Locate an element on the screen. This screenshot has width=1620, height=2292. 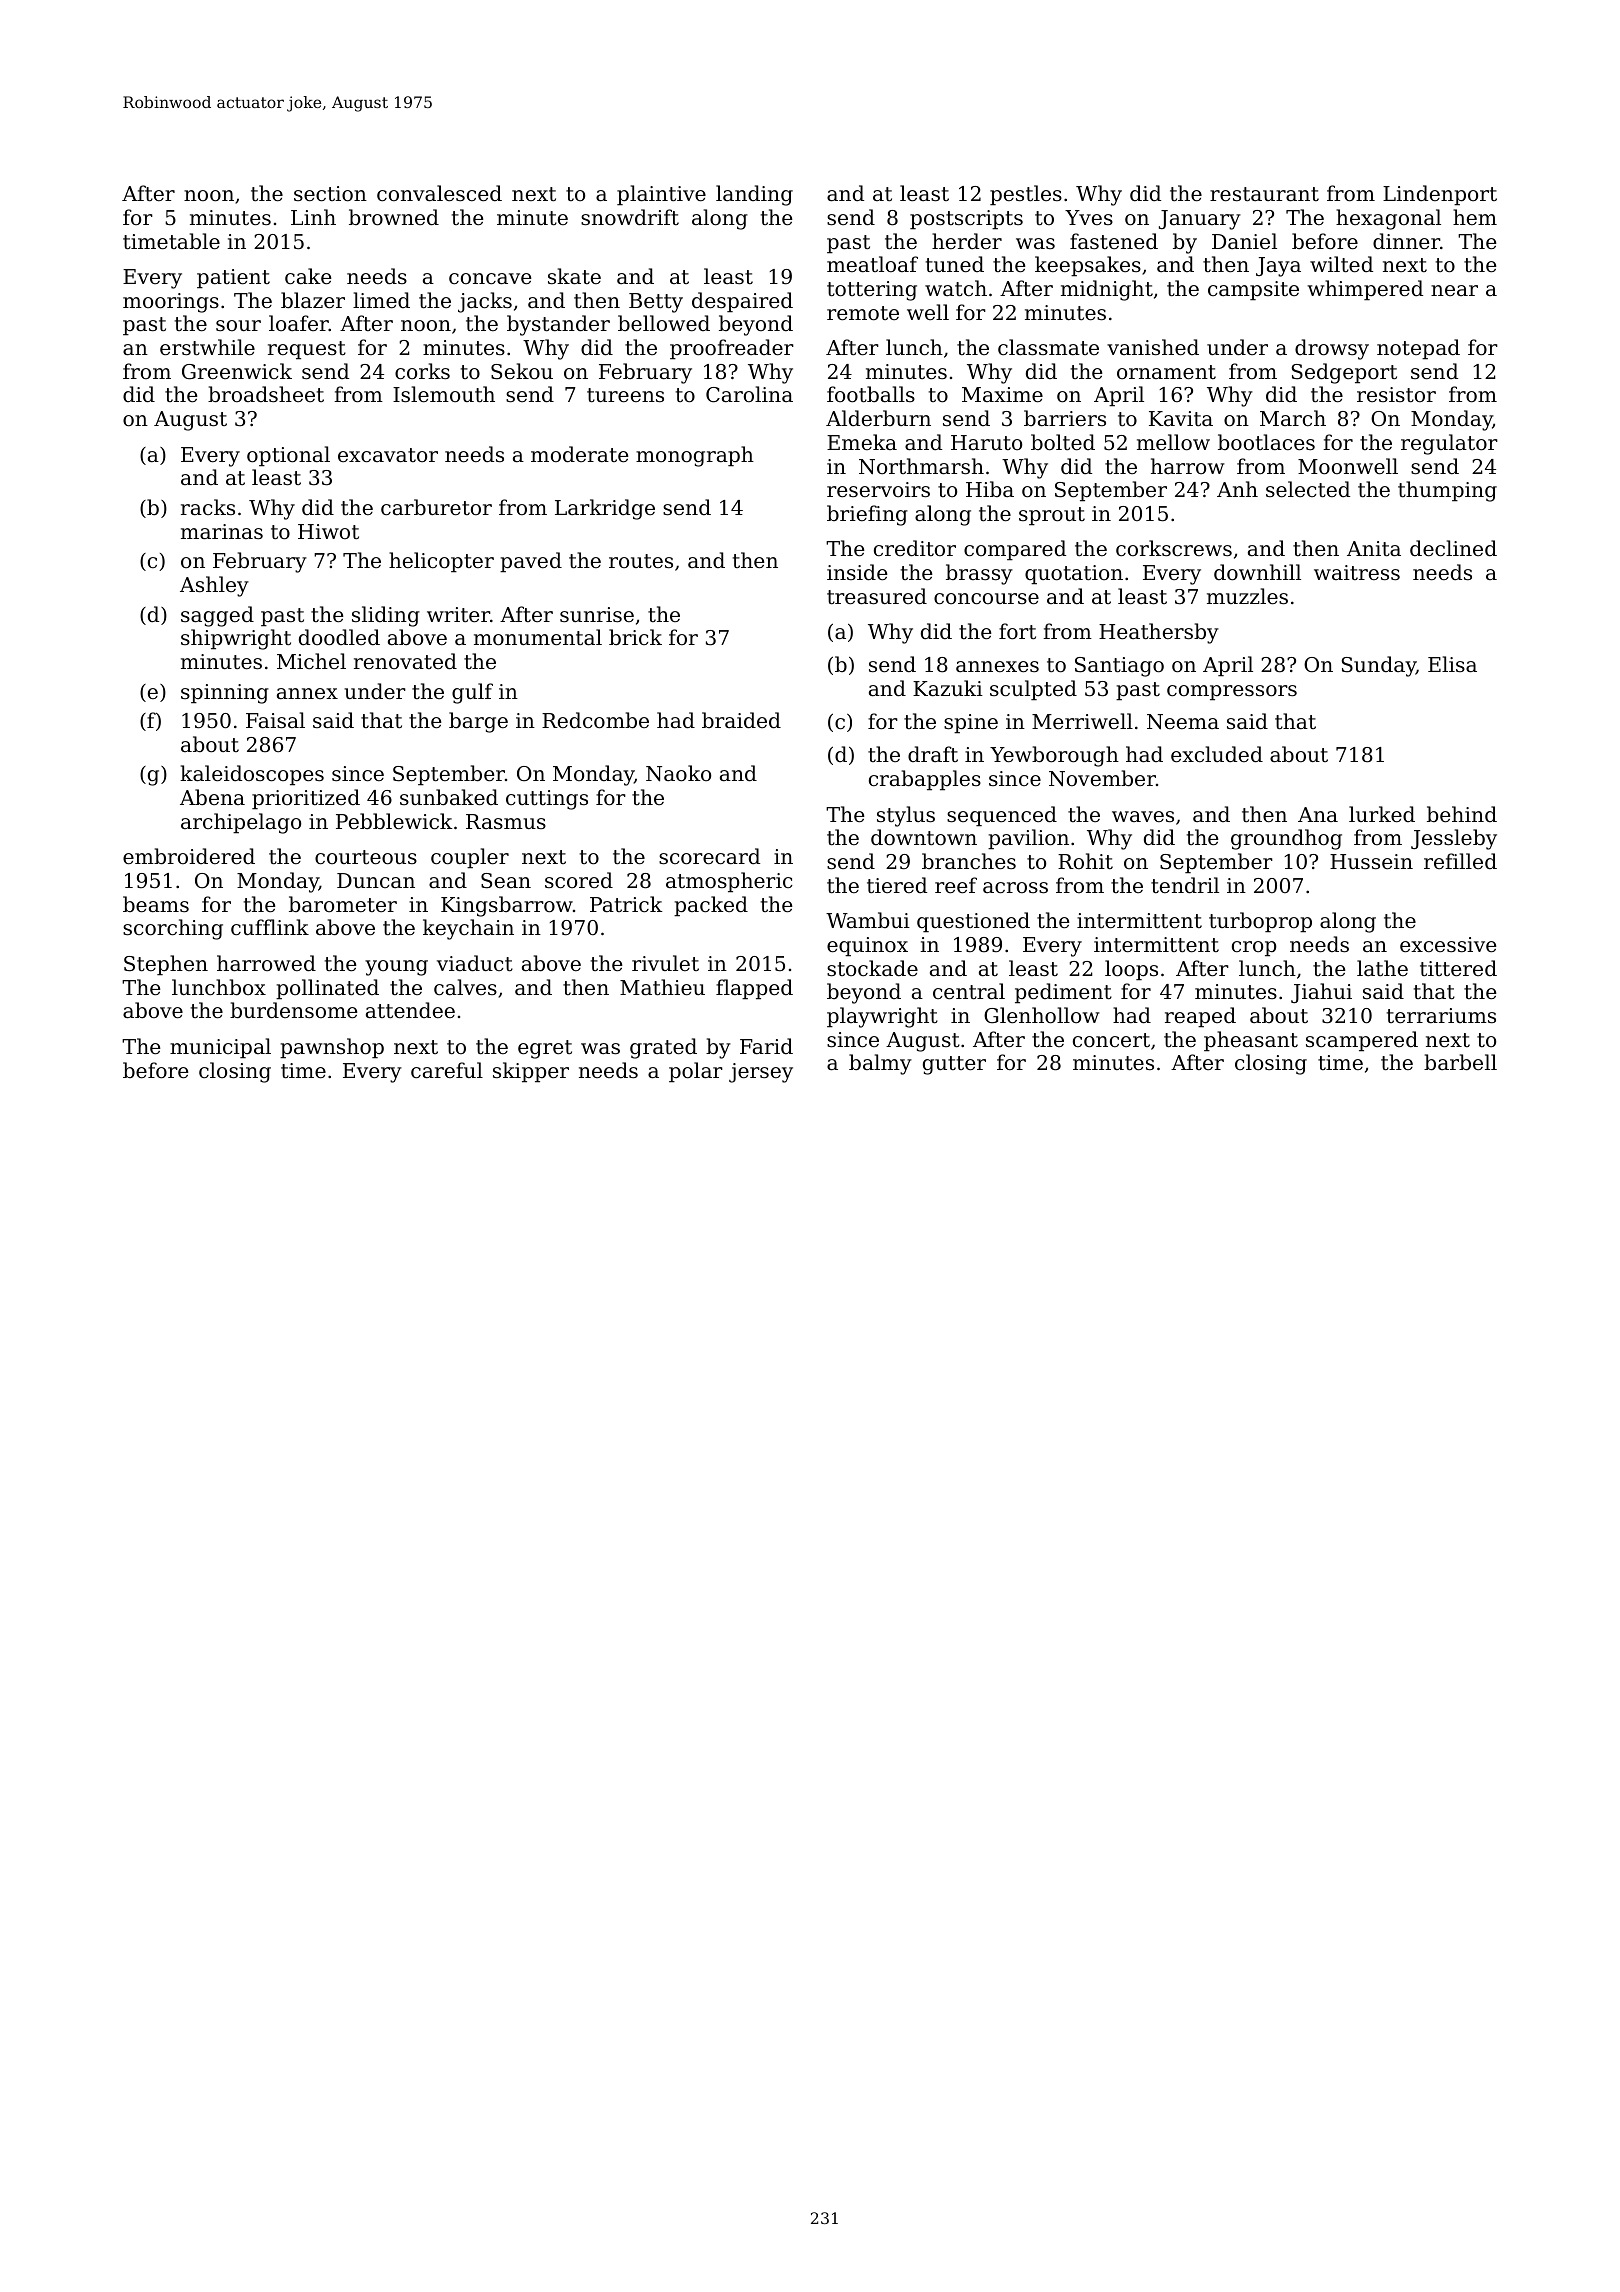
March is located at coordinates (1293, 418).
